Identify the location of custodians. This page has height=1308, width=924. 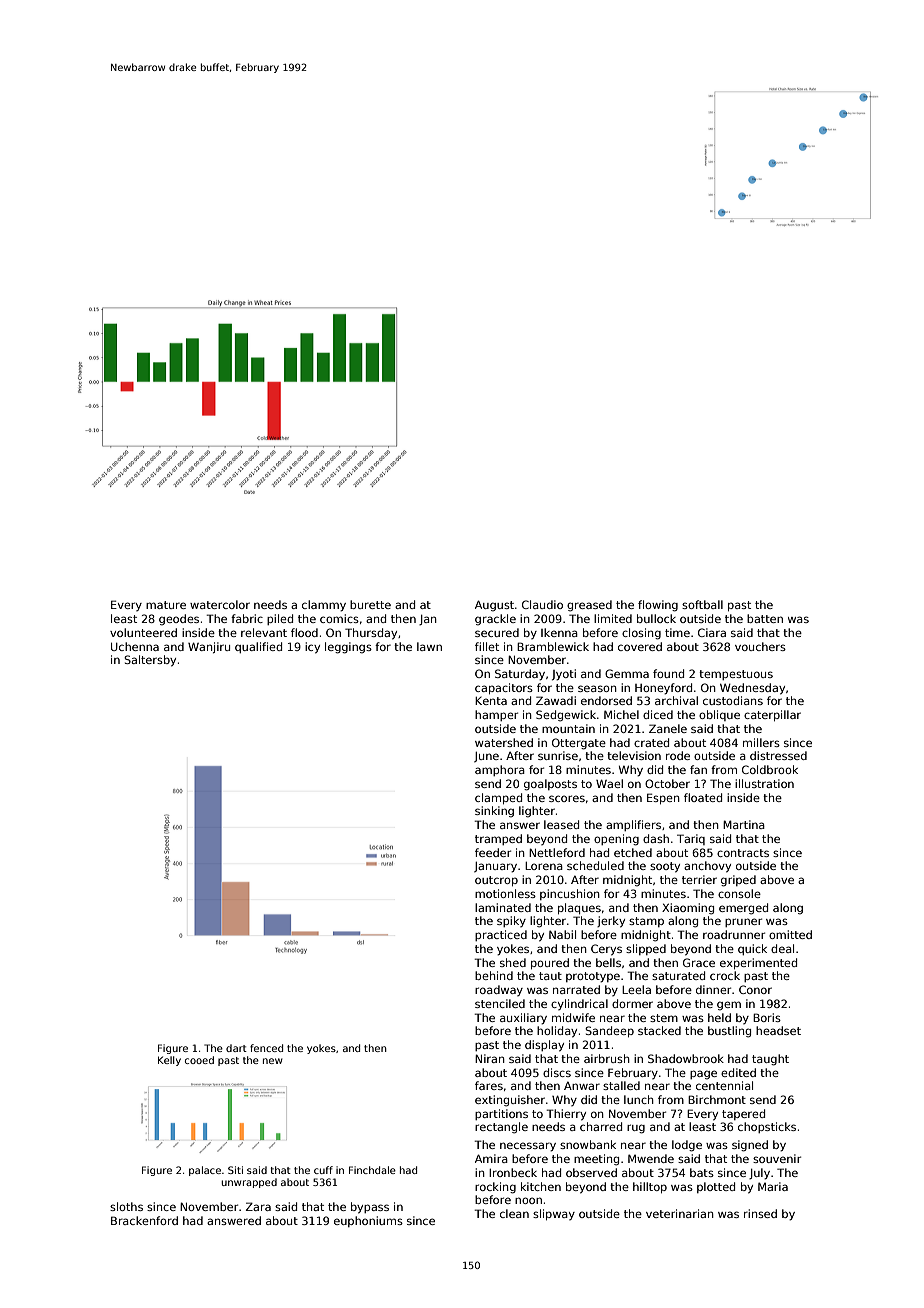
(733, 700).
